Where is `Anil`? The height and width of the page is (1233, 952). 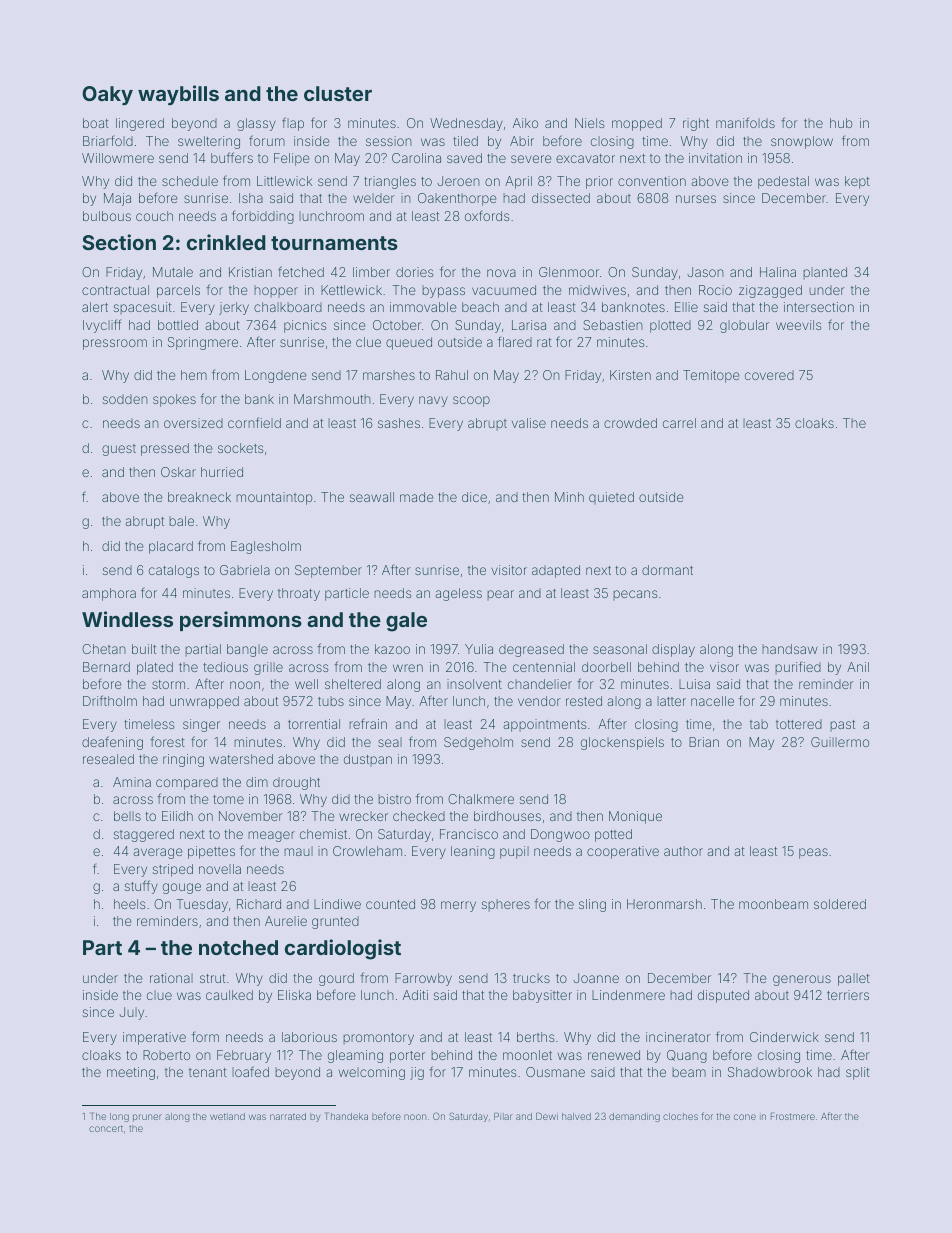
Anil is located at coordinates (858, 667).
